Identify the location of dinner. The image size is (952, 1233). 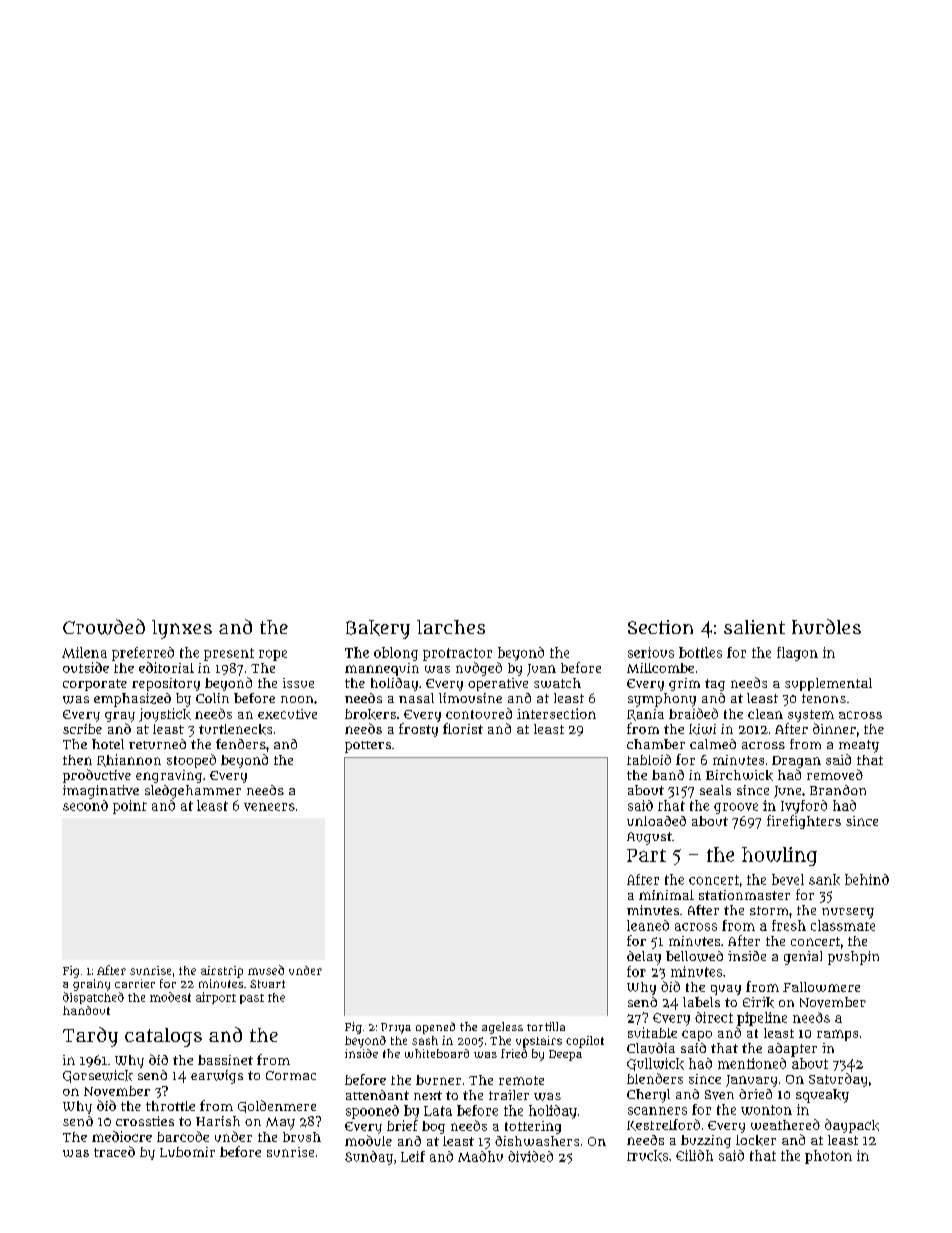
(834, 728).
